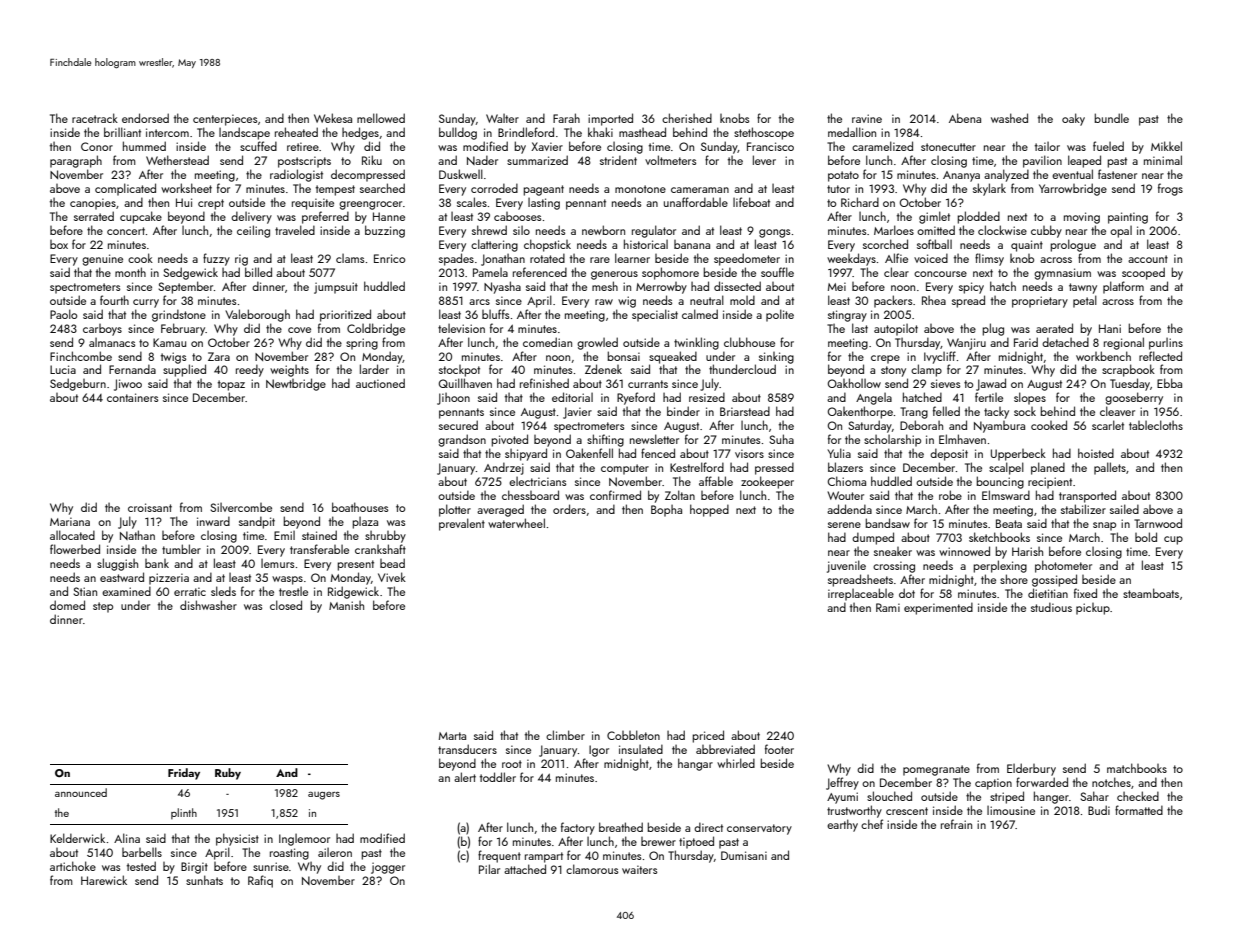 This screenshot has width=1233, height=952. Describe the element at coordinates (965, 118) in the screenshot. I see `Abena` at that location.
